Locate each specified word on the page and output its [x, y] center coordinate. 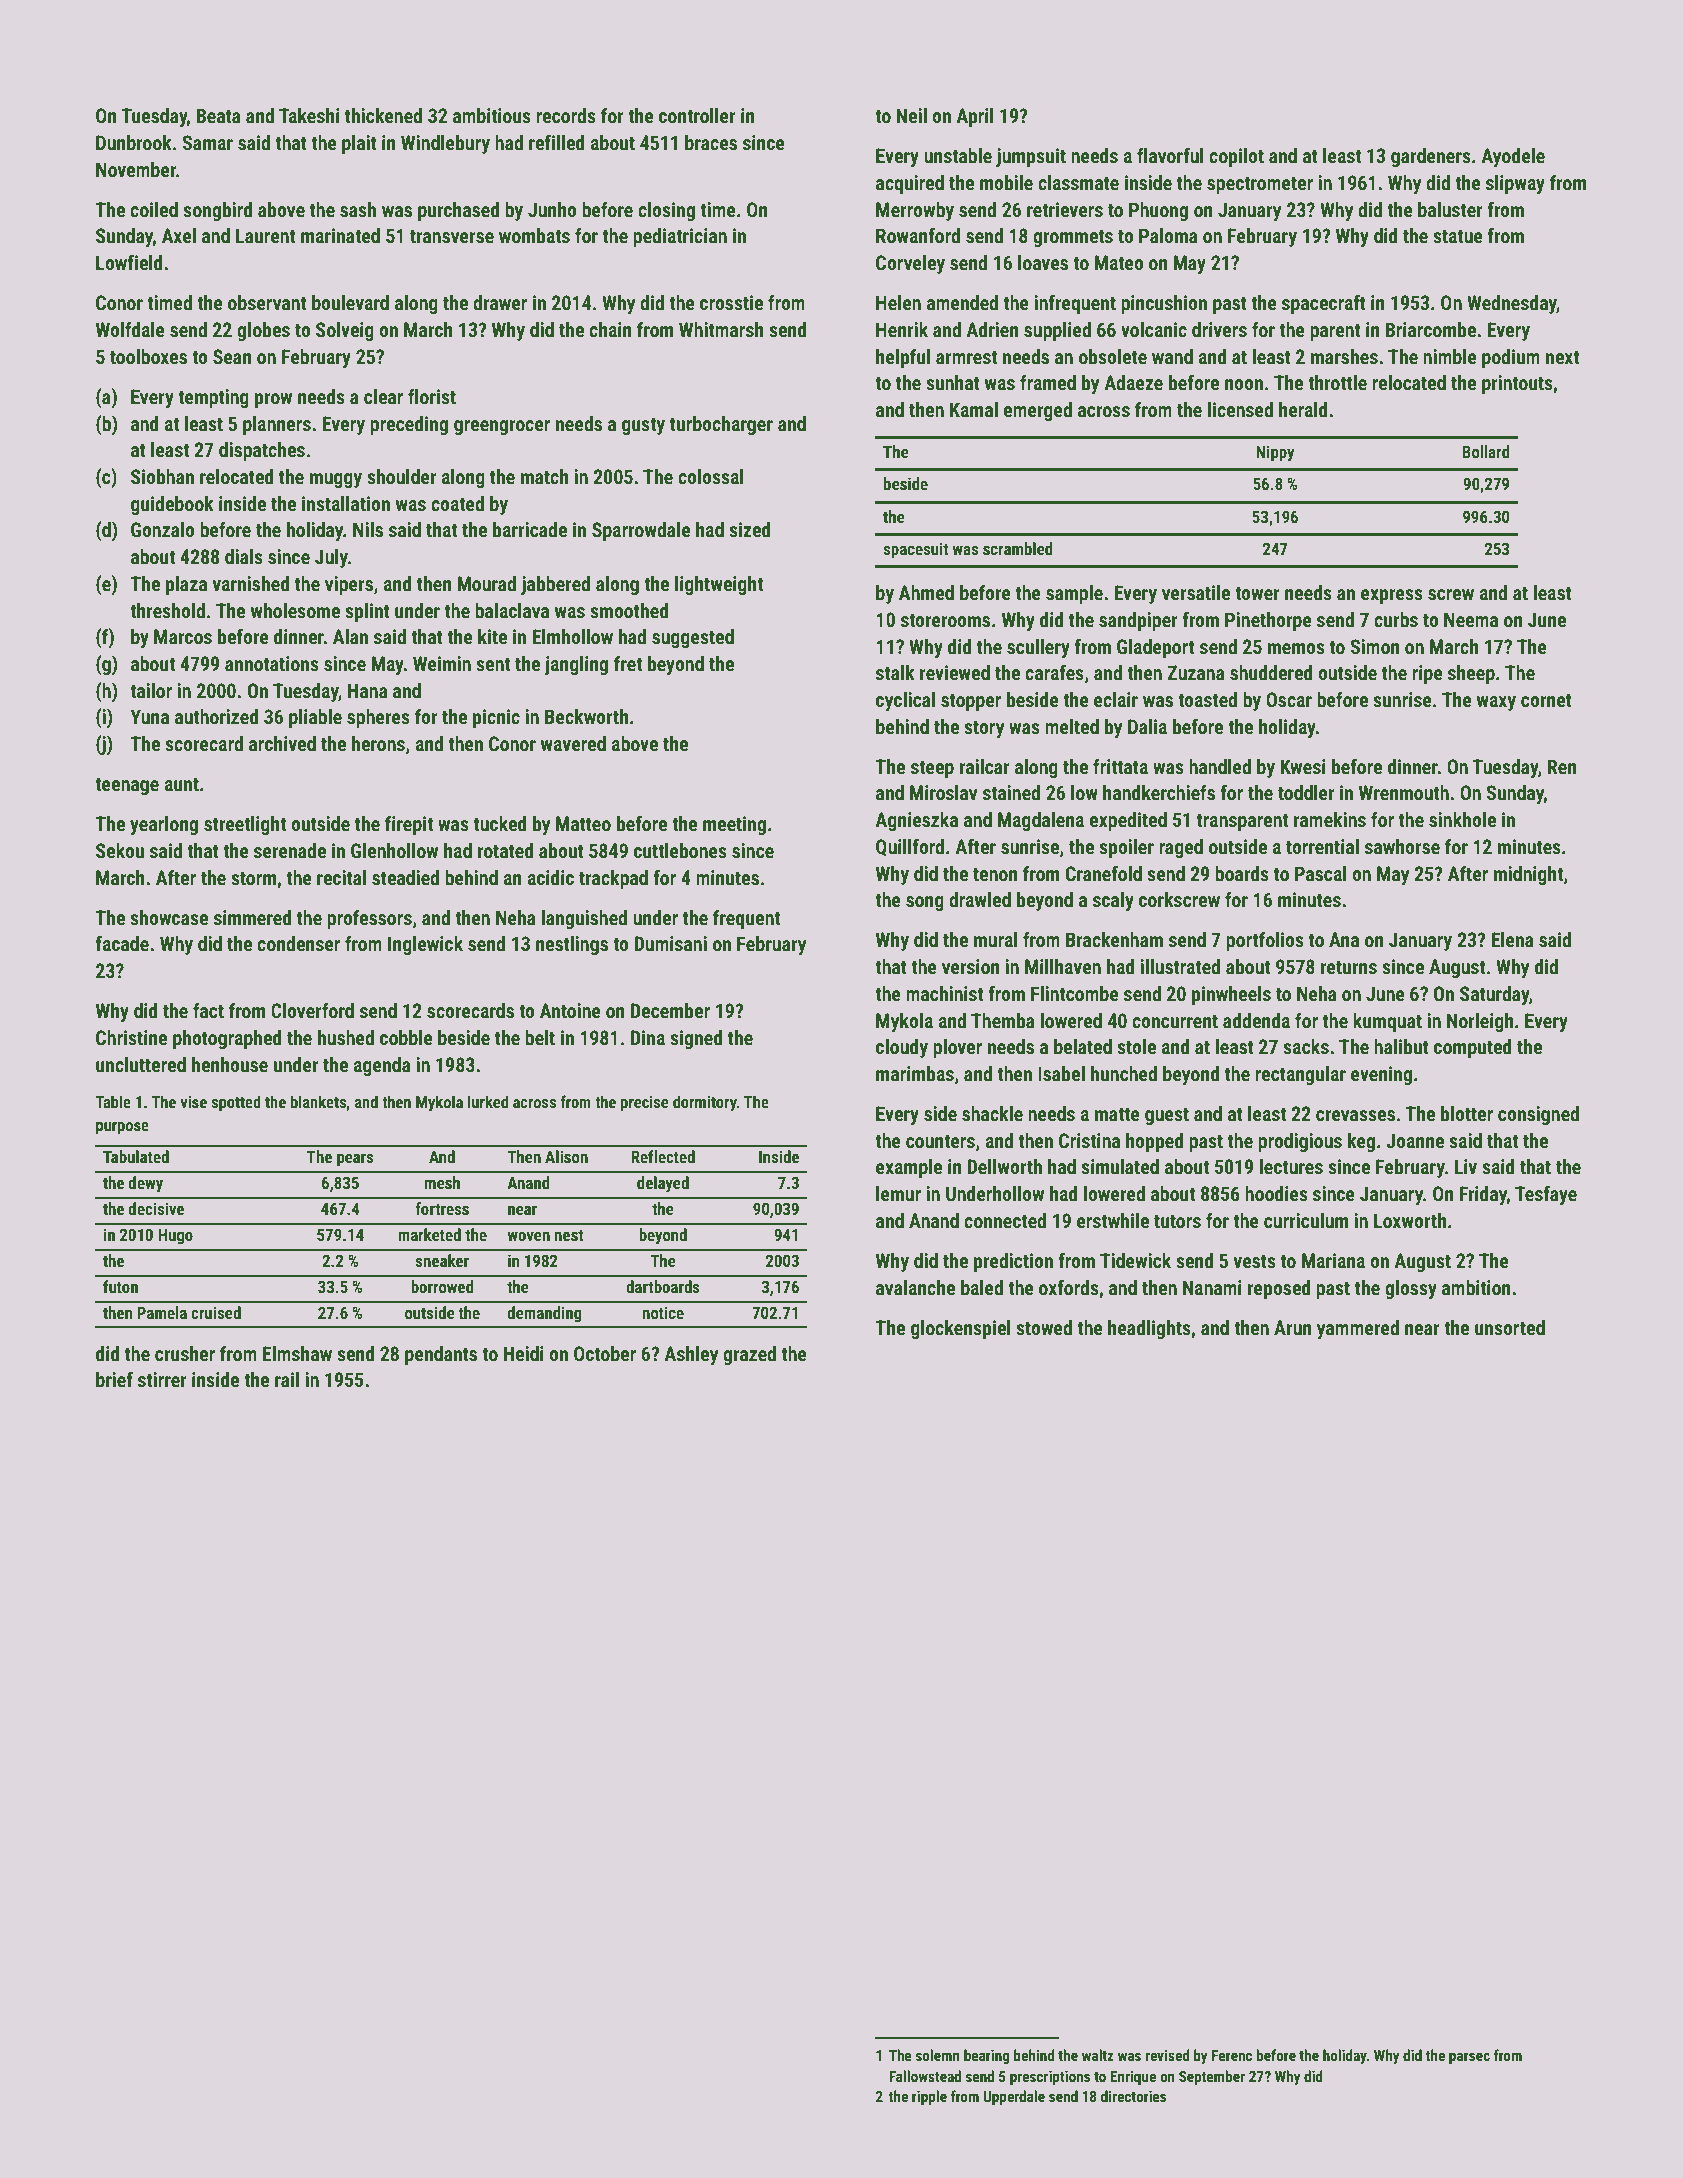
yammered [1358, 1329]
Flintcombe [1075, 993]
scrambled [1018, 548]
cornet [1546, 700]
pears [355, 1160]
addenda [1256, 1020]
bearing [987, 2056]
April [975, 117]
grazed [749, 1355]
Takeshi [309, 115]
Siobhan [162, 476]
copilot [1236, 157]
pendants [441, 1355]
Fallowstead [925, 2076]
